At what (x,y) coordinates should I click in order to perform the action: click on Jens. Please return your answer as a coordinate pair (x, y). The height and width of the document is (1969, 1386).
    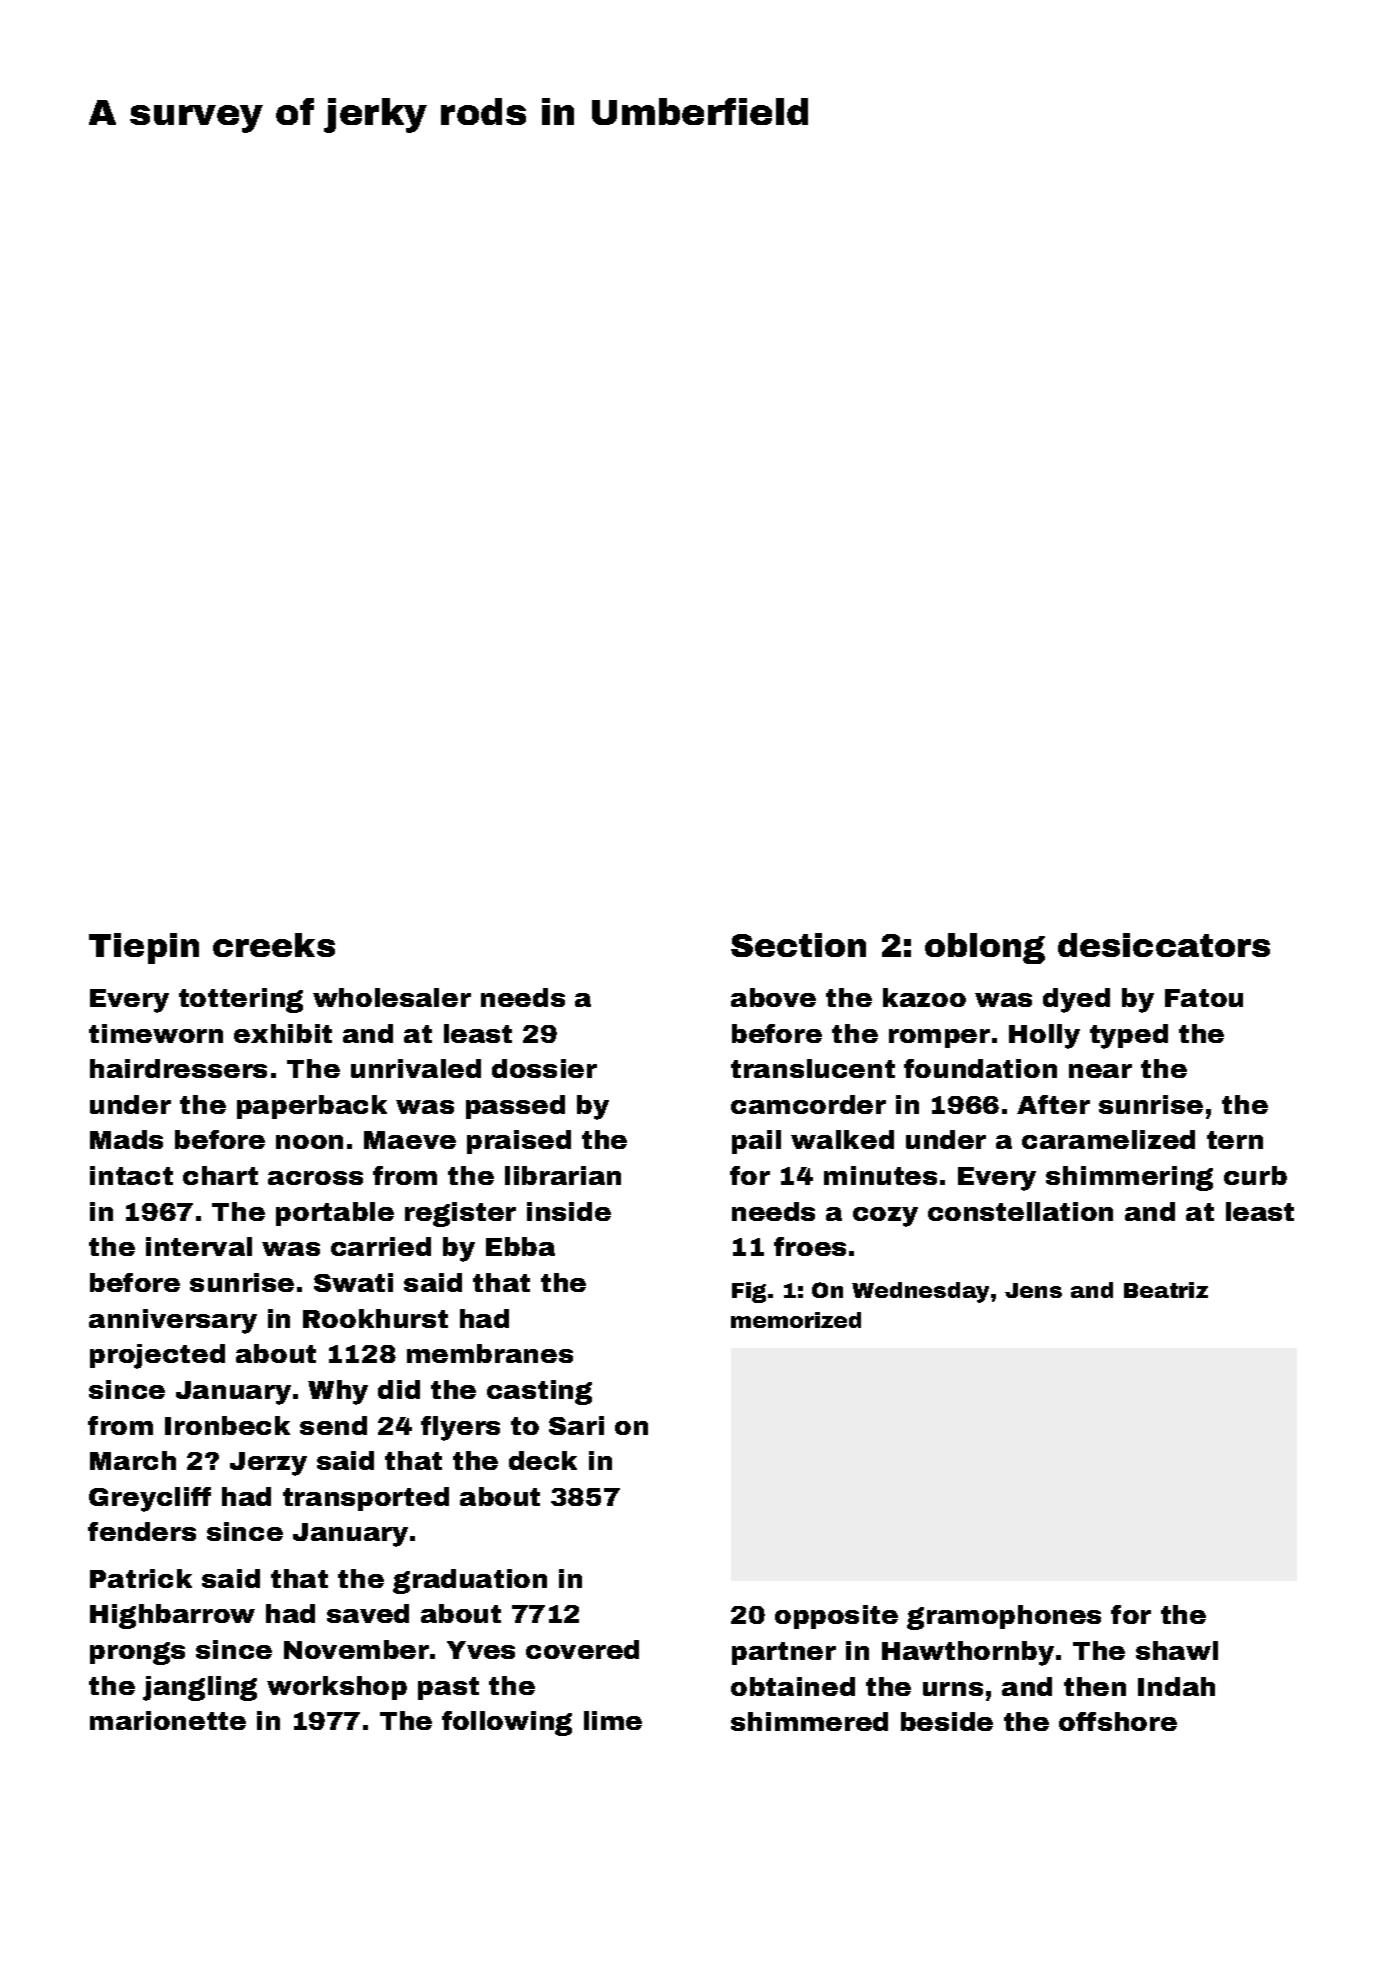
    Looking at the image, I should click on (1033, 1290).
